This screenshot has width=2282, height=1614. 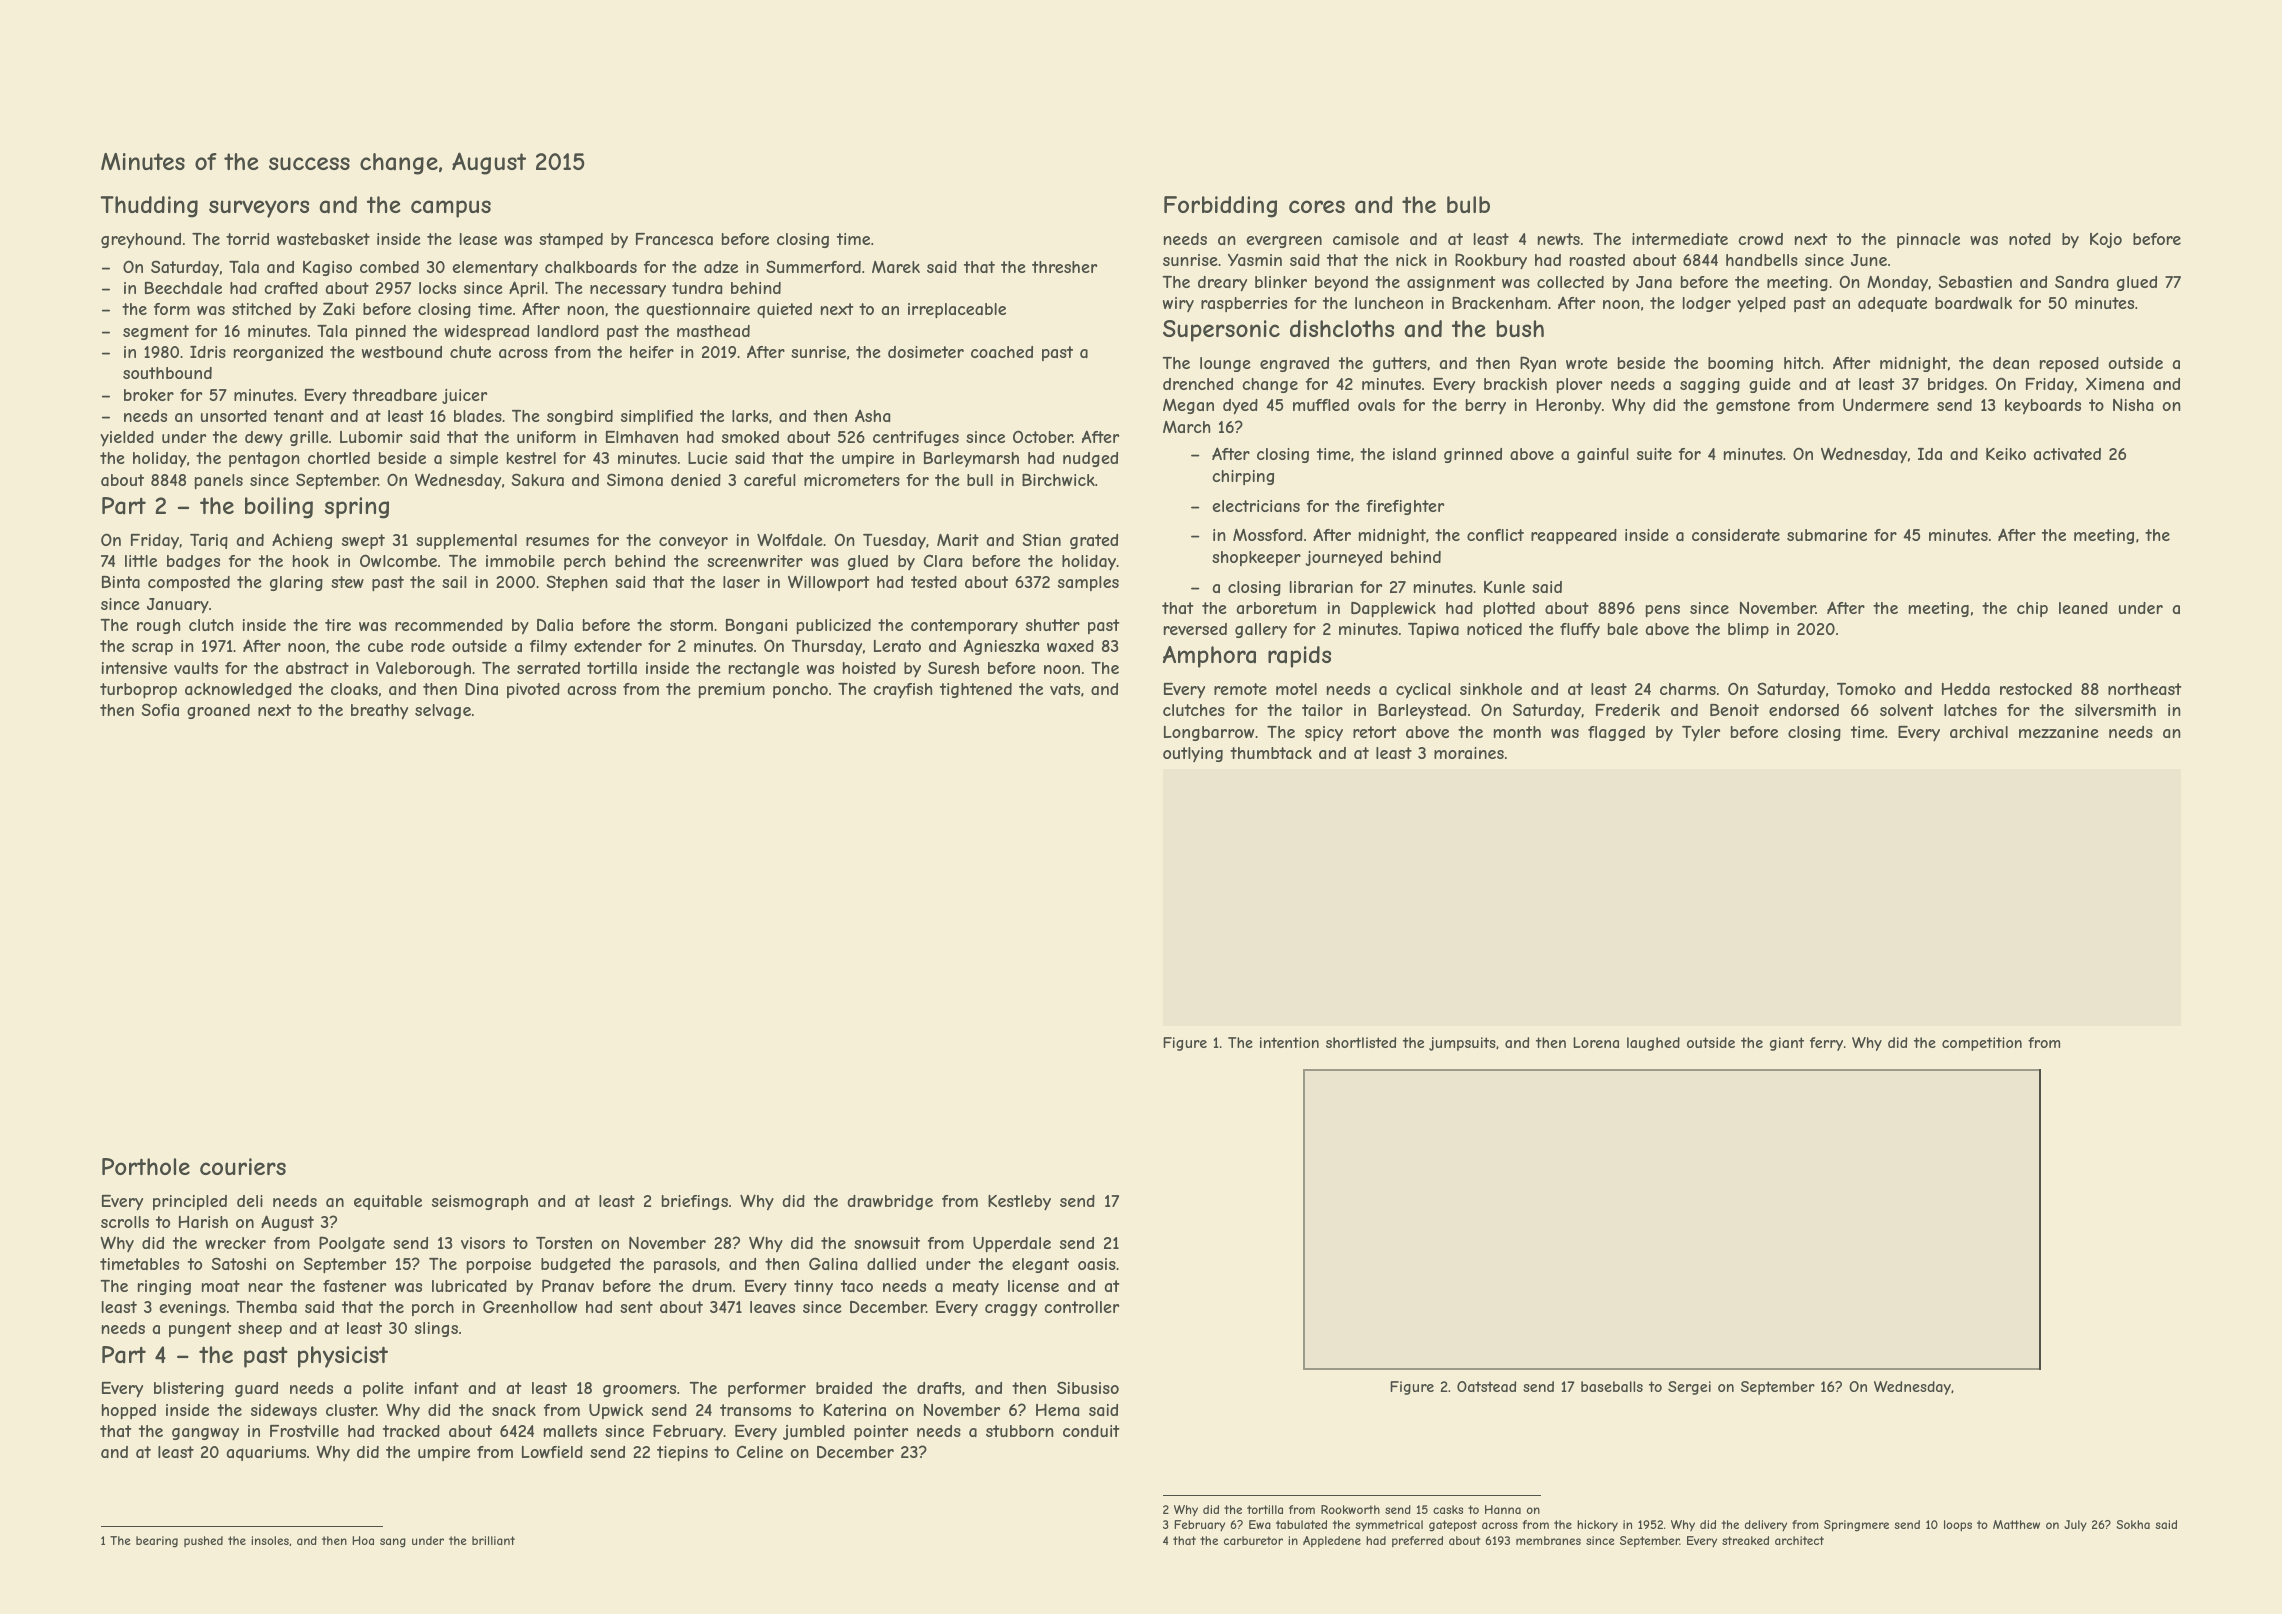 I want to click on Oatstead, so click(x=1486, y=1386).
